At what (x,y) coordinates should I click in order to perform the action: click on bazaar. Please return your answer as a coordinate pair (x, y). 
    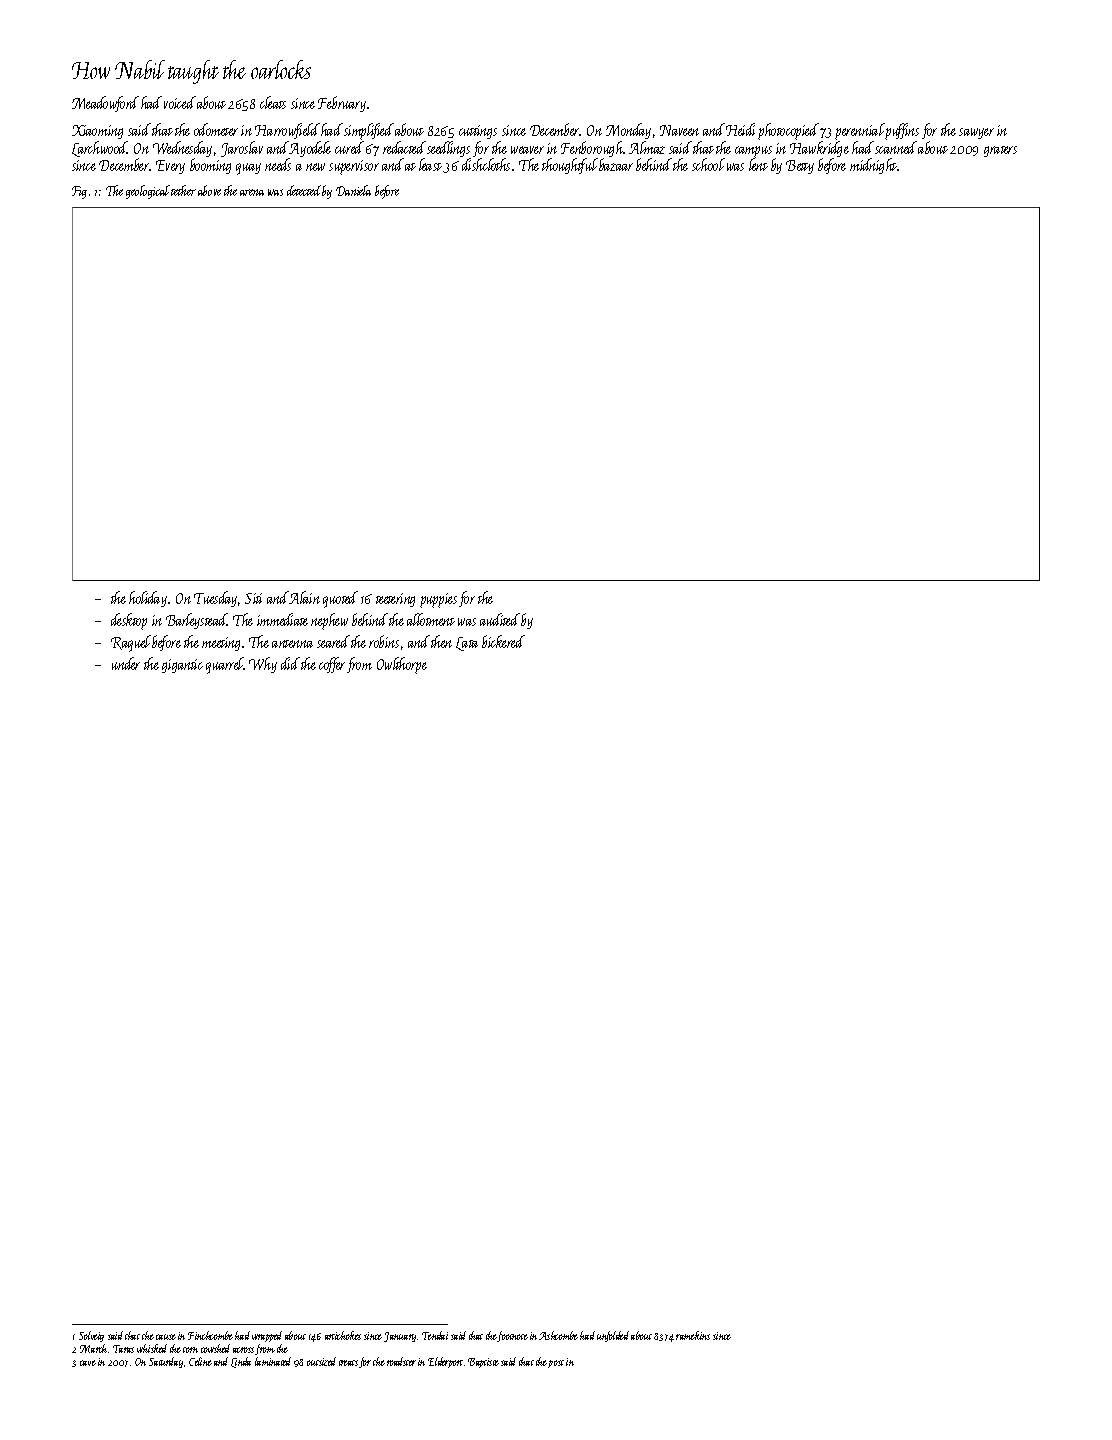
    Looking at the image, I should click on (616, 164).
